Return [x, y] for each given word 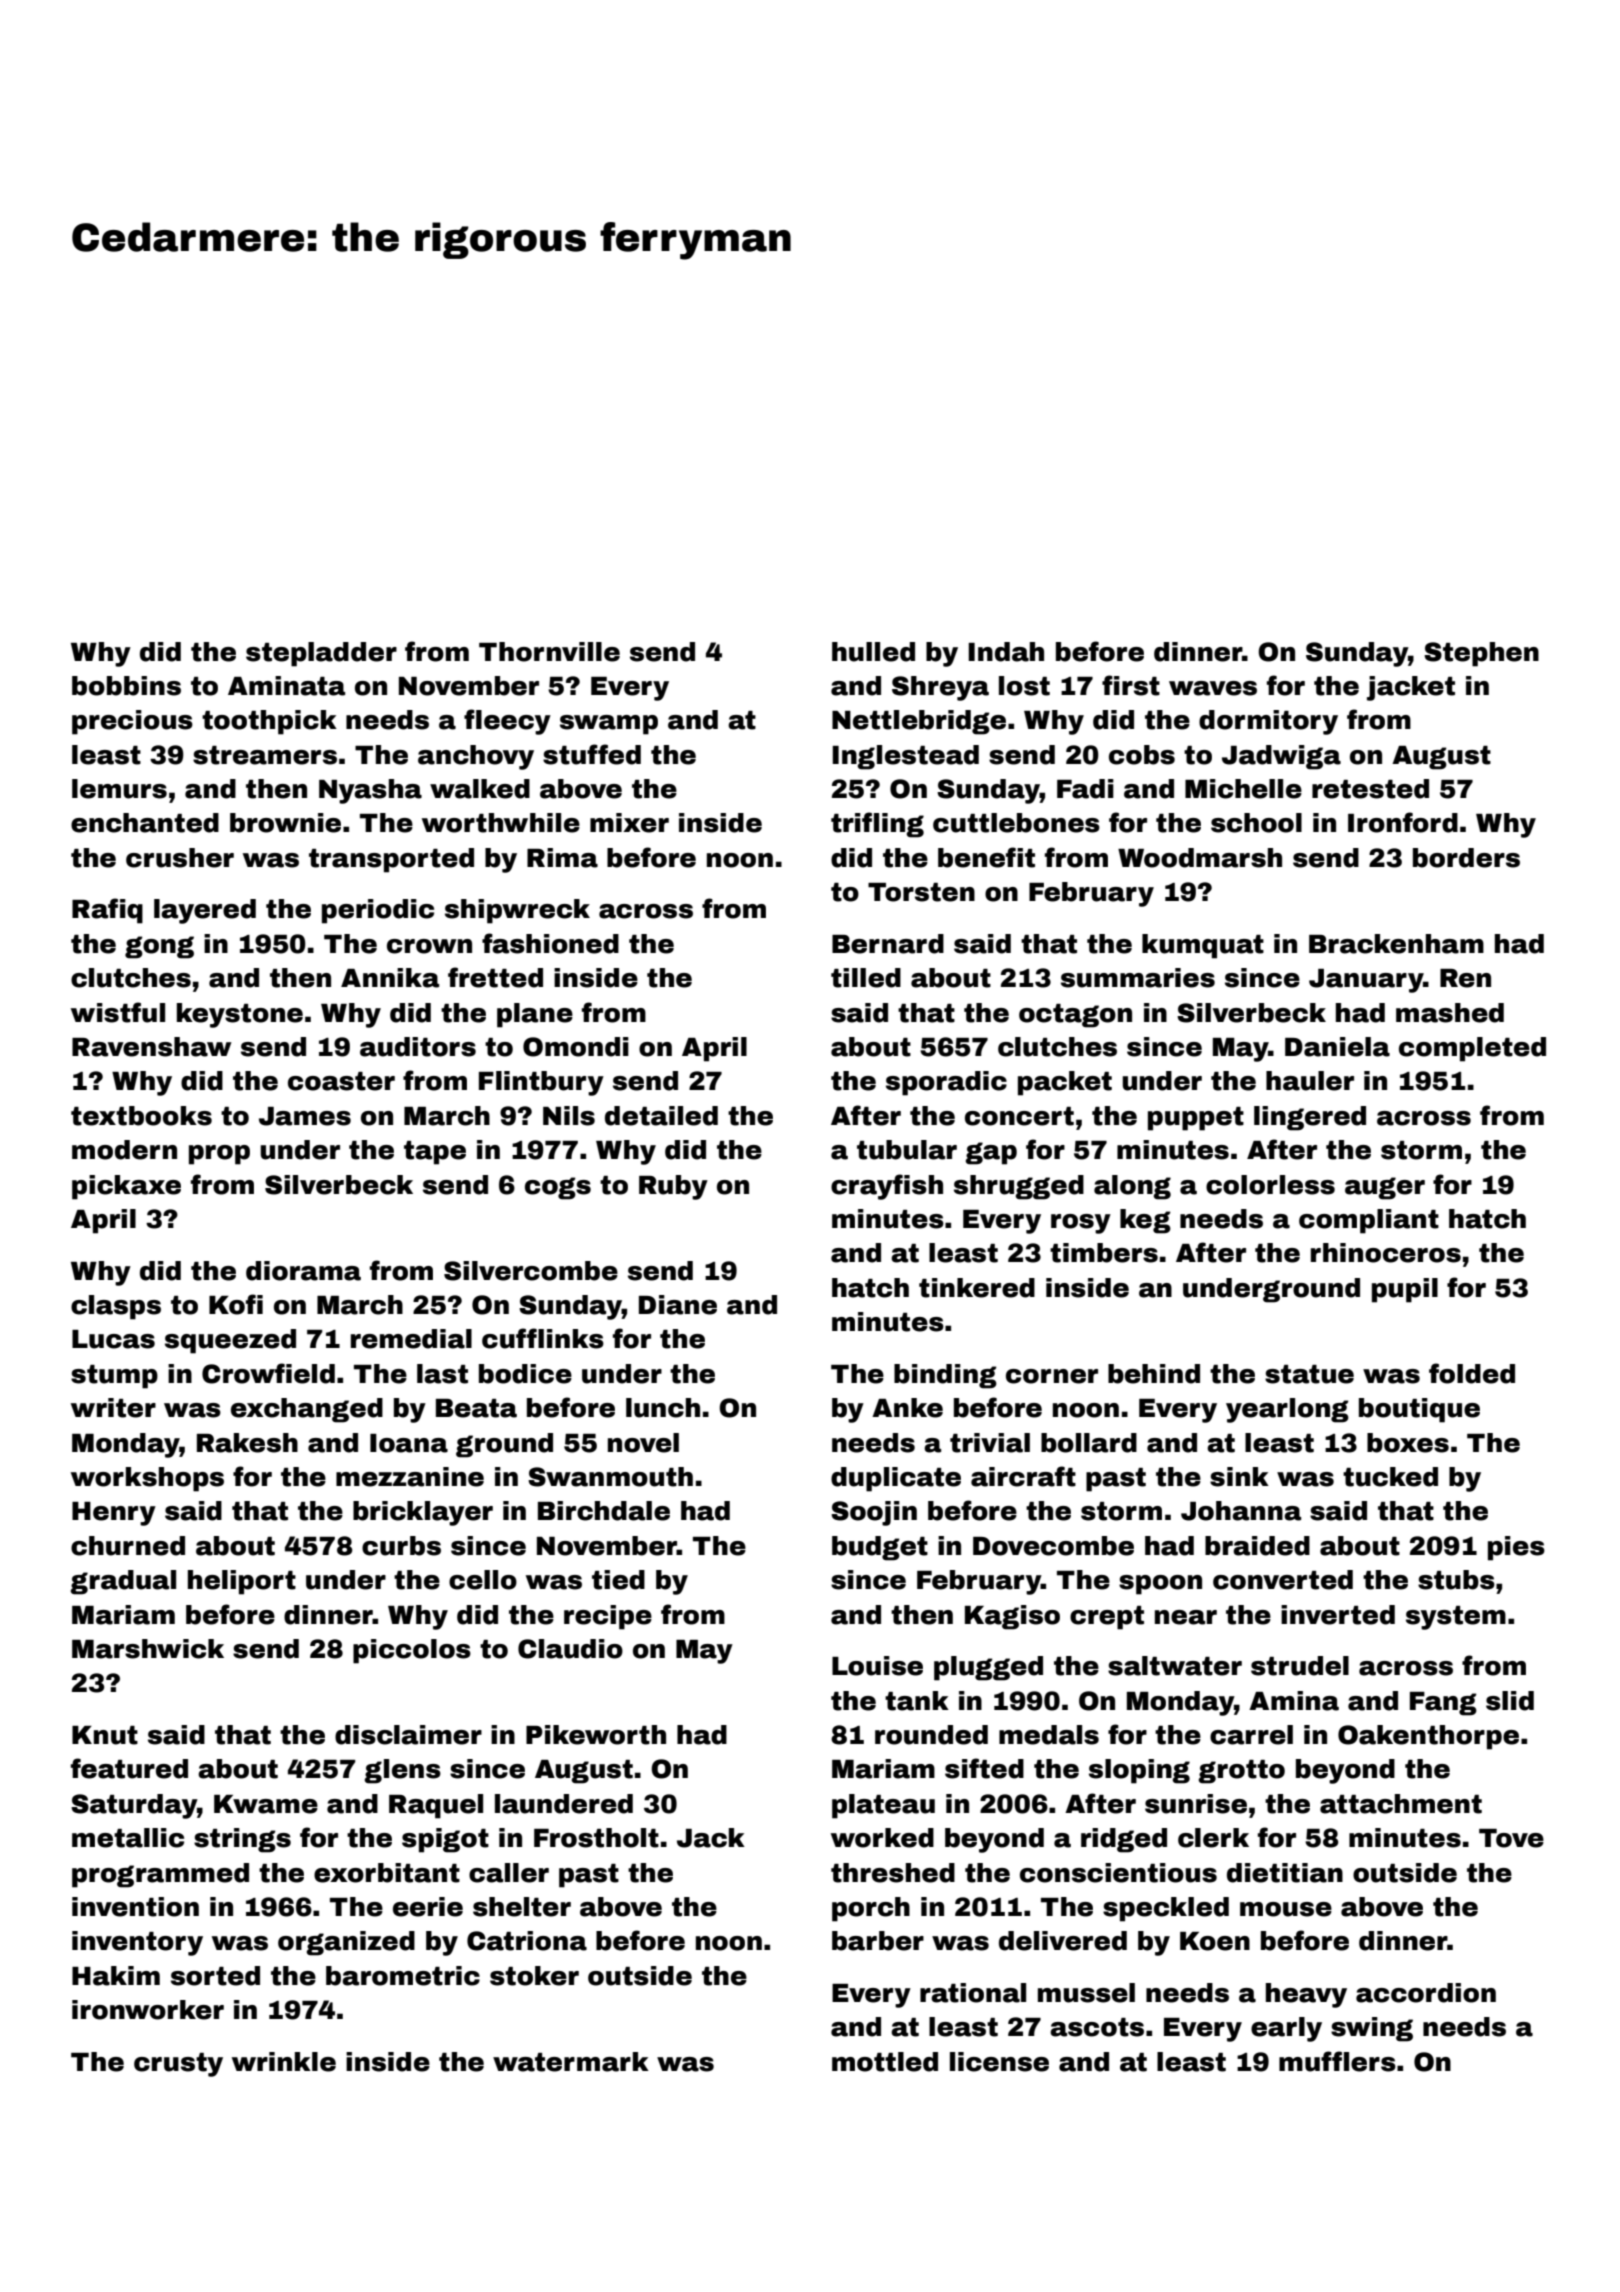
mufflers [1337, 2061]
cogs [558, 1188]
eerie [428, 1907]
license [999, 2062]
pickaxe [126, 1187]
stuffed [592, 754]
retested [1370, 789]
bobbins [126, 686]
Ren [1465, 978]
